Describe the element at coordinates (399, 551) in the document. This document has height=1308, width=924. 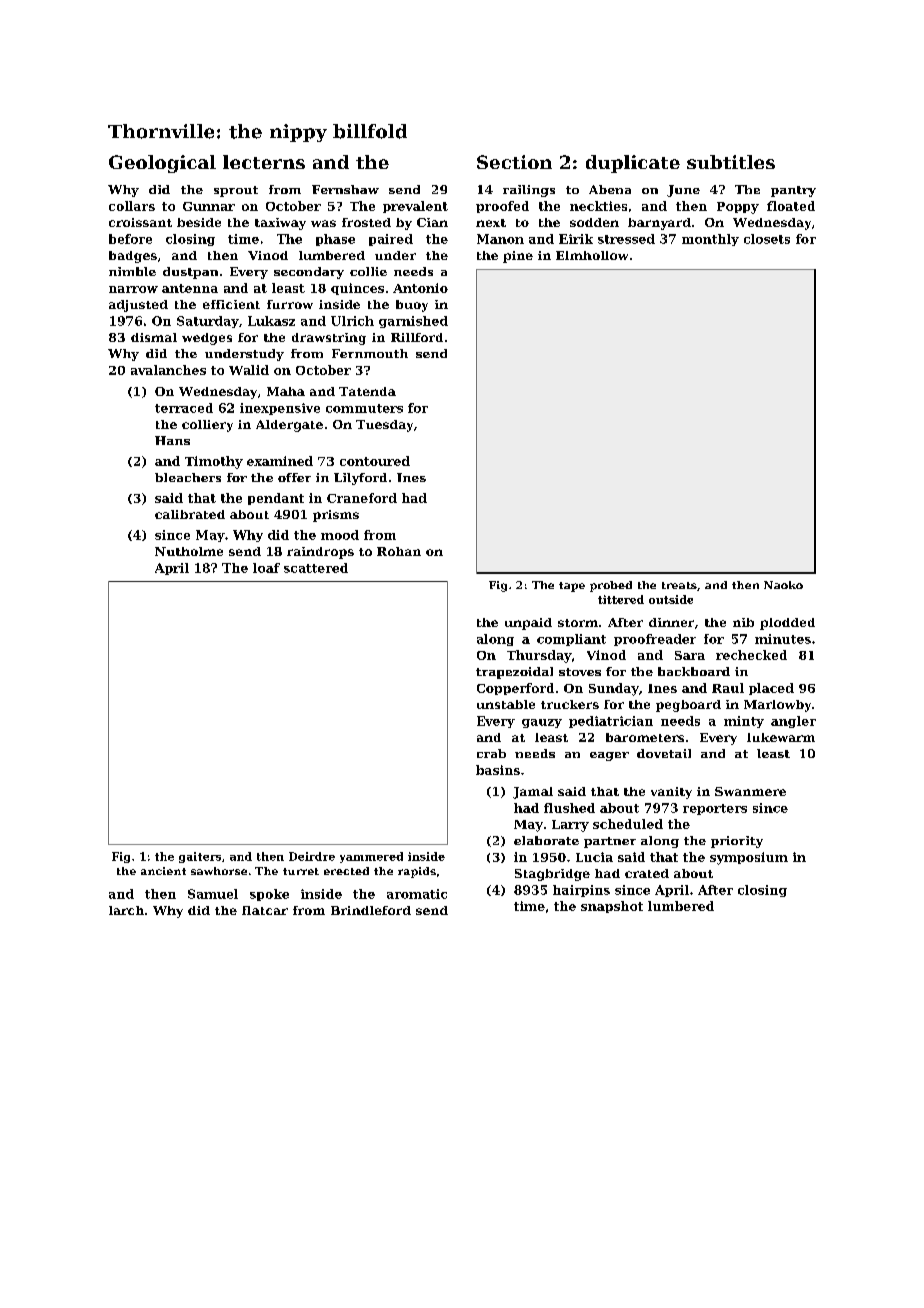
I see `Rohan` at that location.
